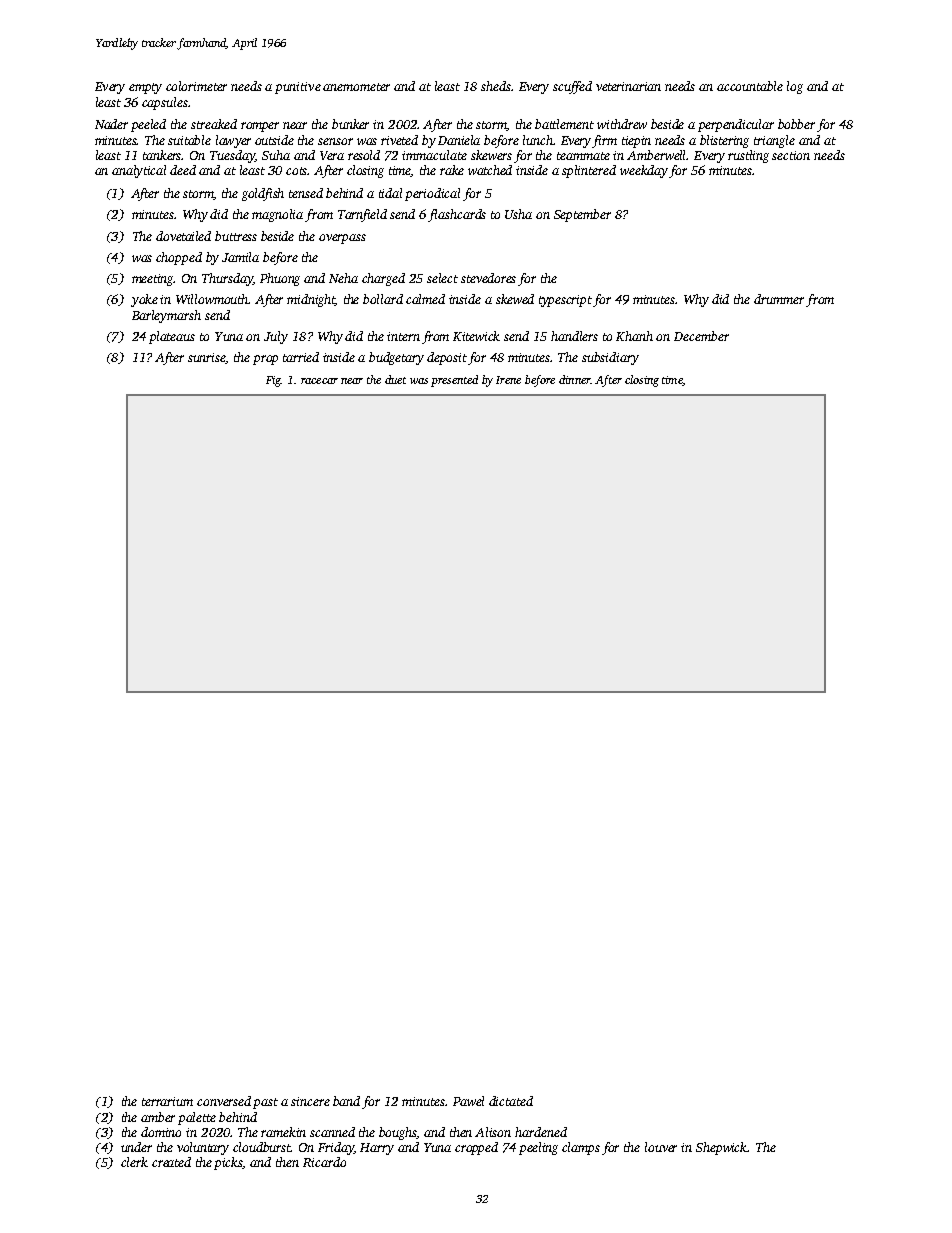 This image has height=1233, width=952. What do you see at coordinates (145, 88) in the image?
I see `empty` at bounding box center [145, 88].
